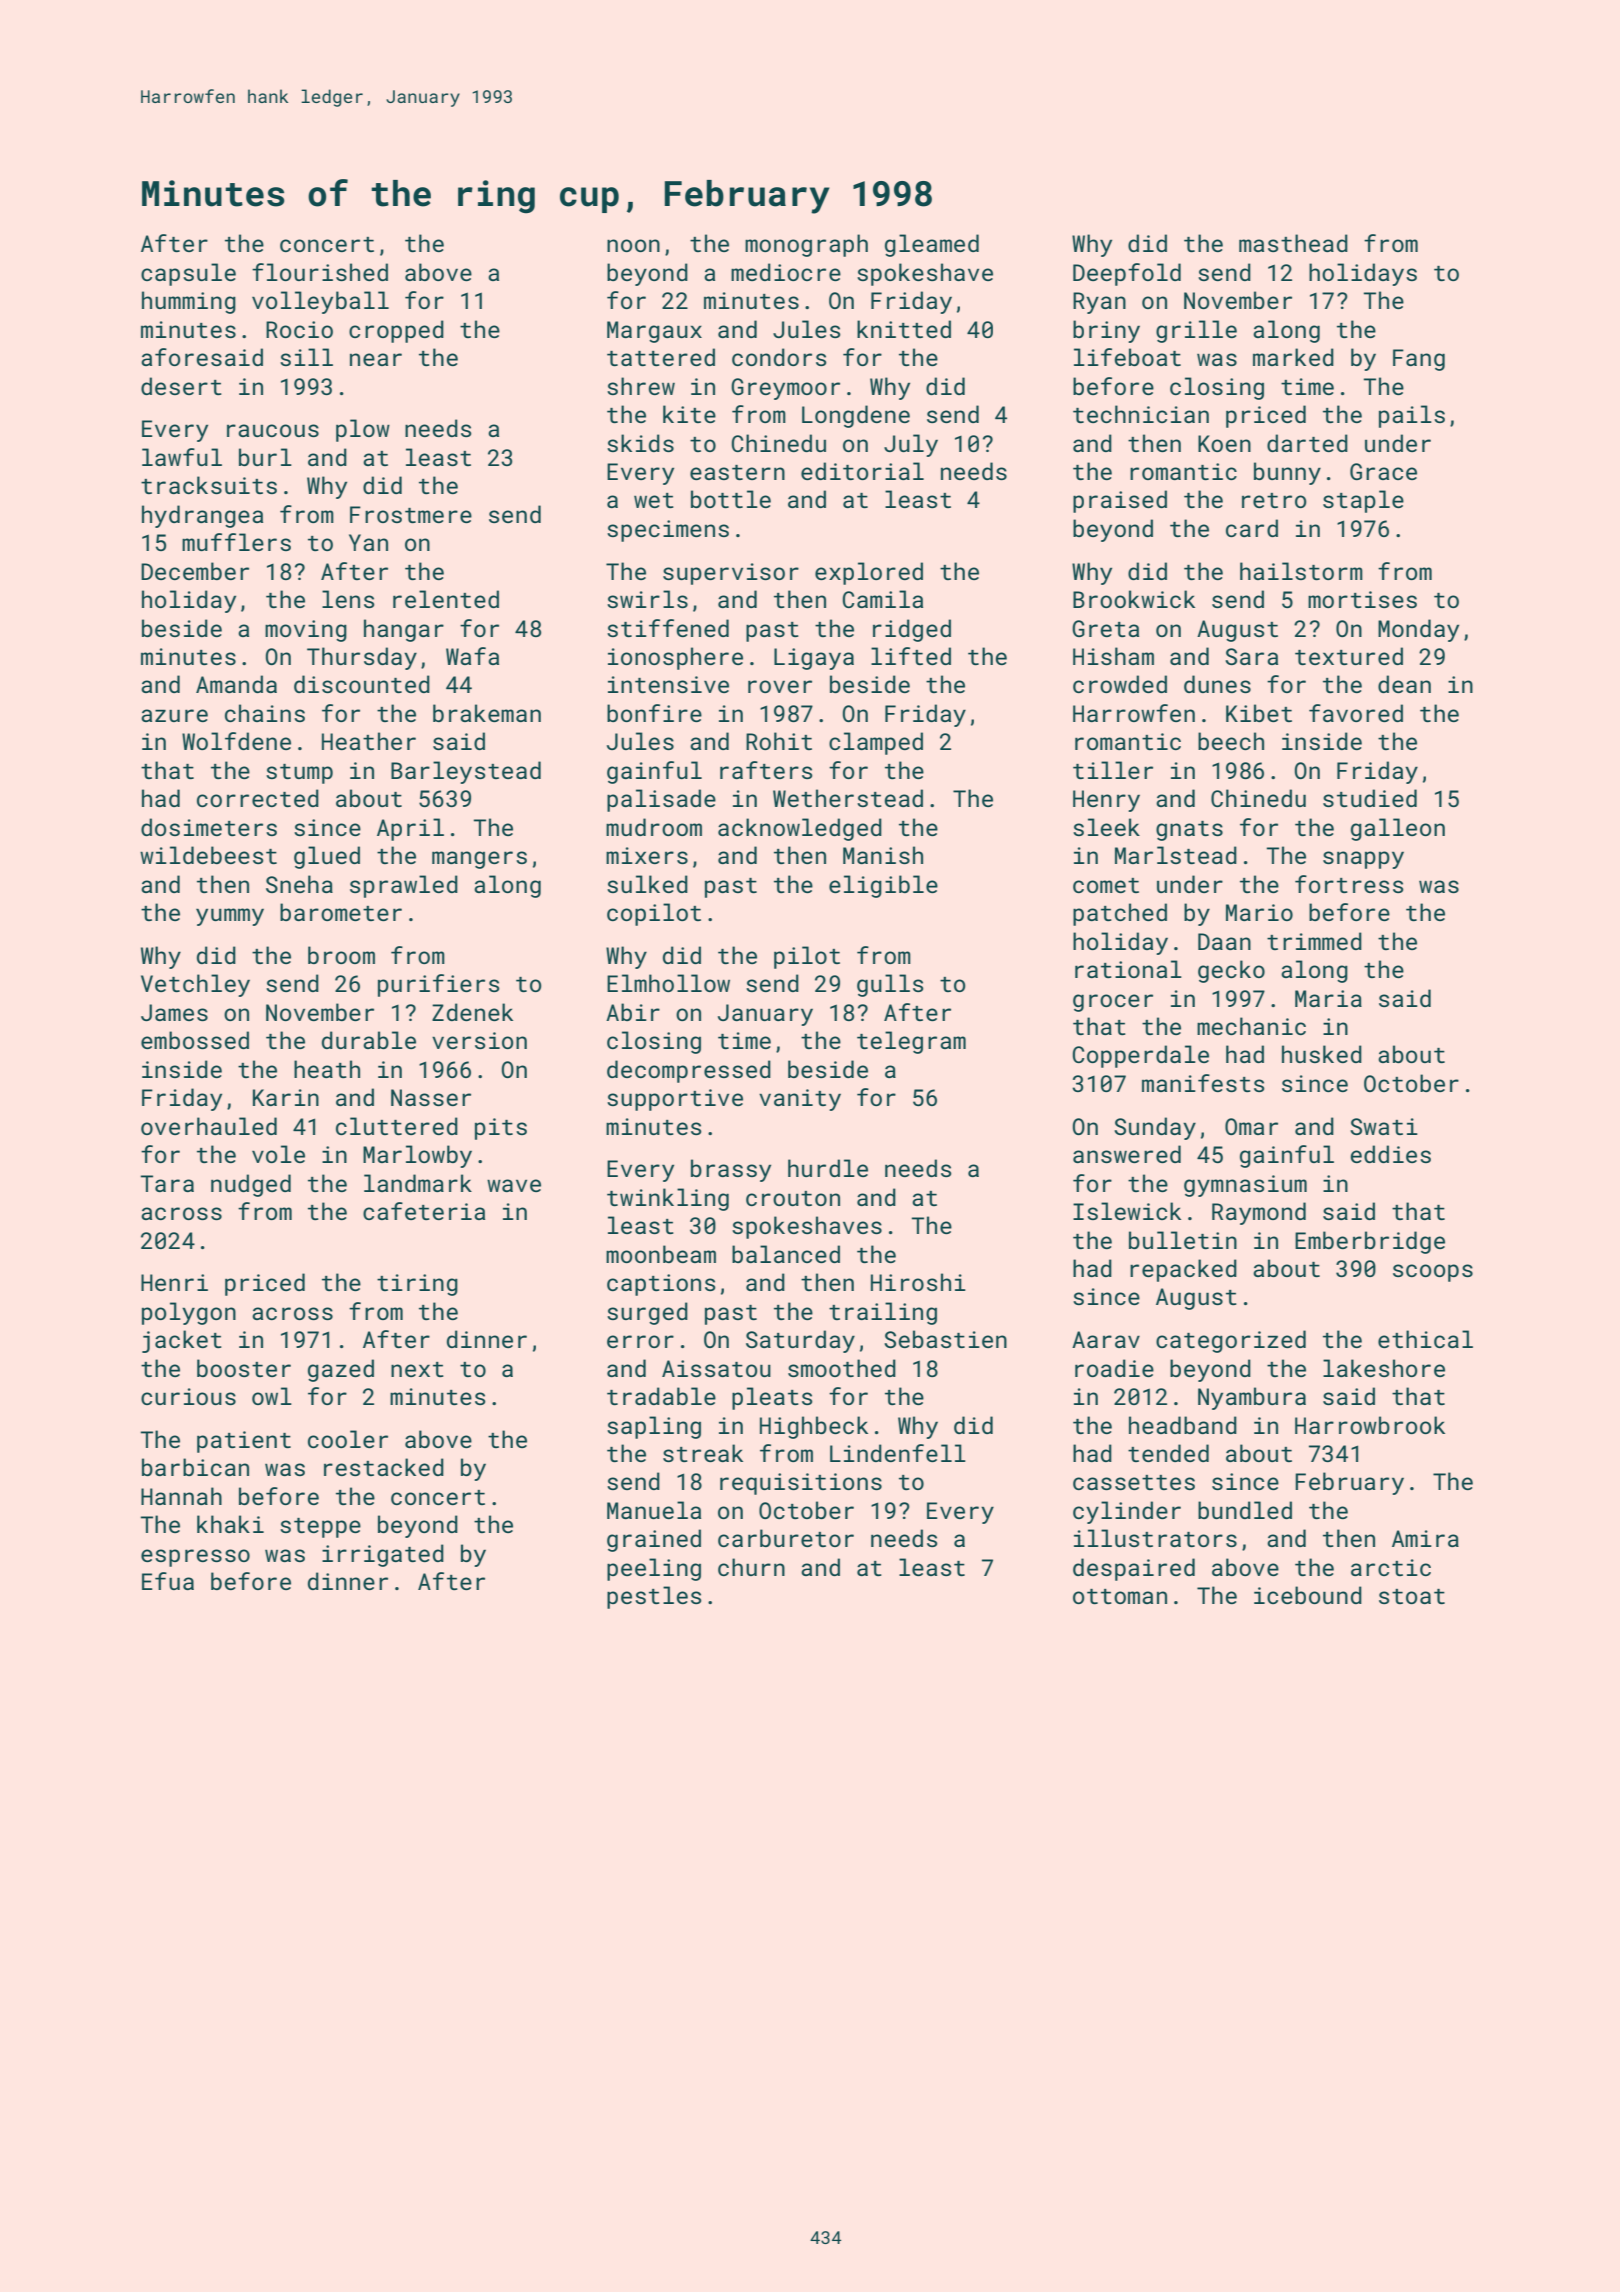 The width and height of the screenshot is (1620, 2292). I want to click on palisade, so click(661, 800).
